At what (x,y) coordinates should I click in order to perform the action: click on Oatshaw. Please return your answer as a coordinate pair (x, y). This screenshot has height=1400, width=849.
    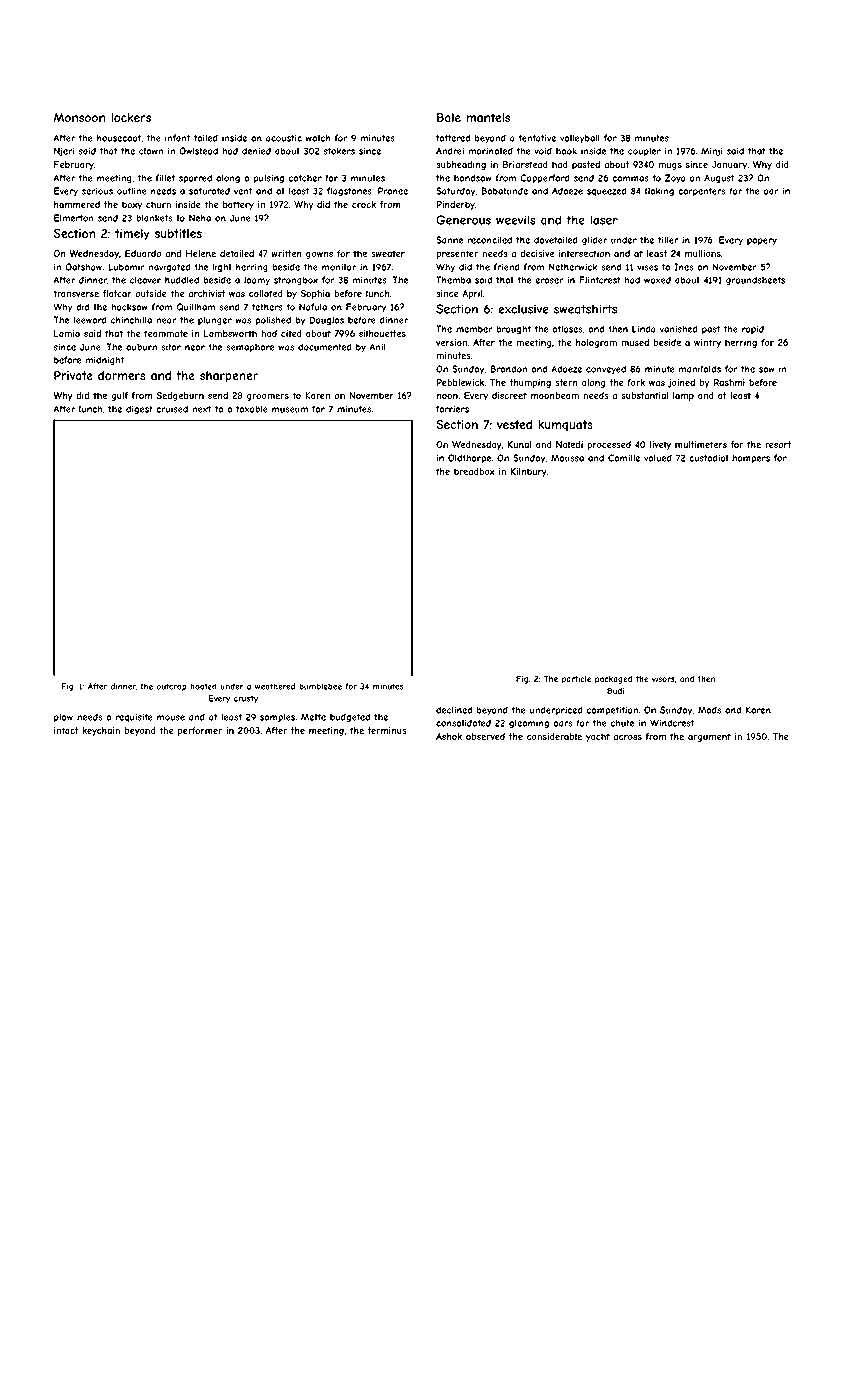
    Looking at the image, I should click on (83, 267).
